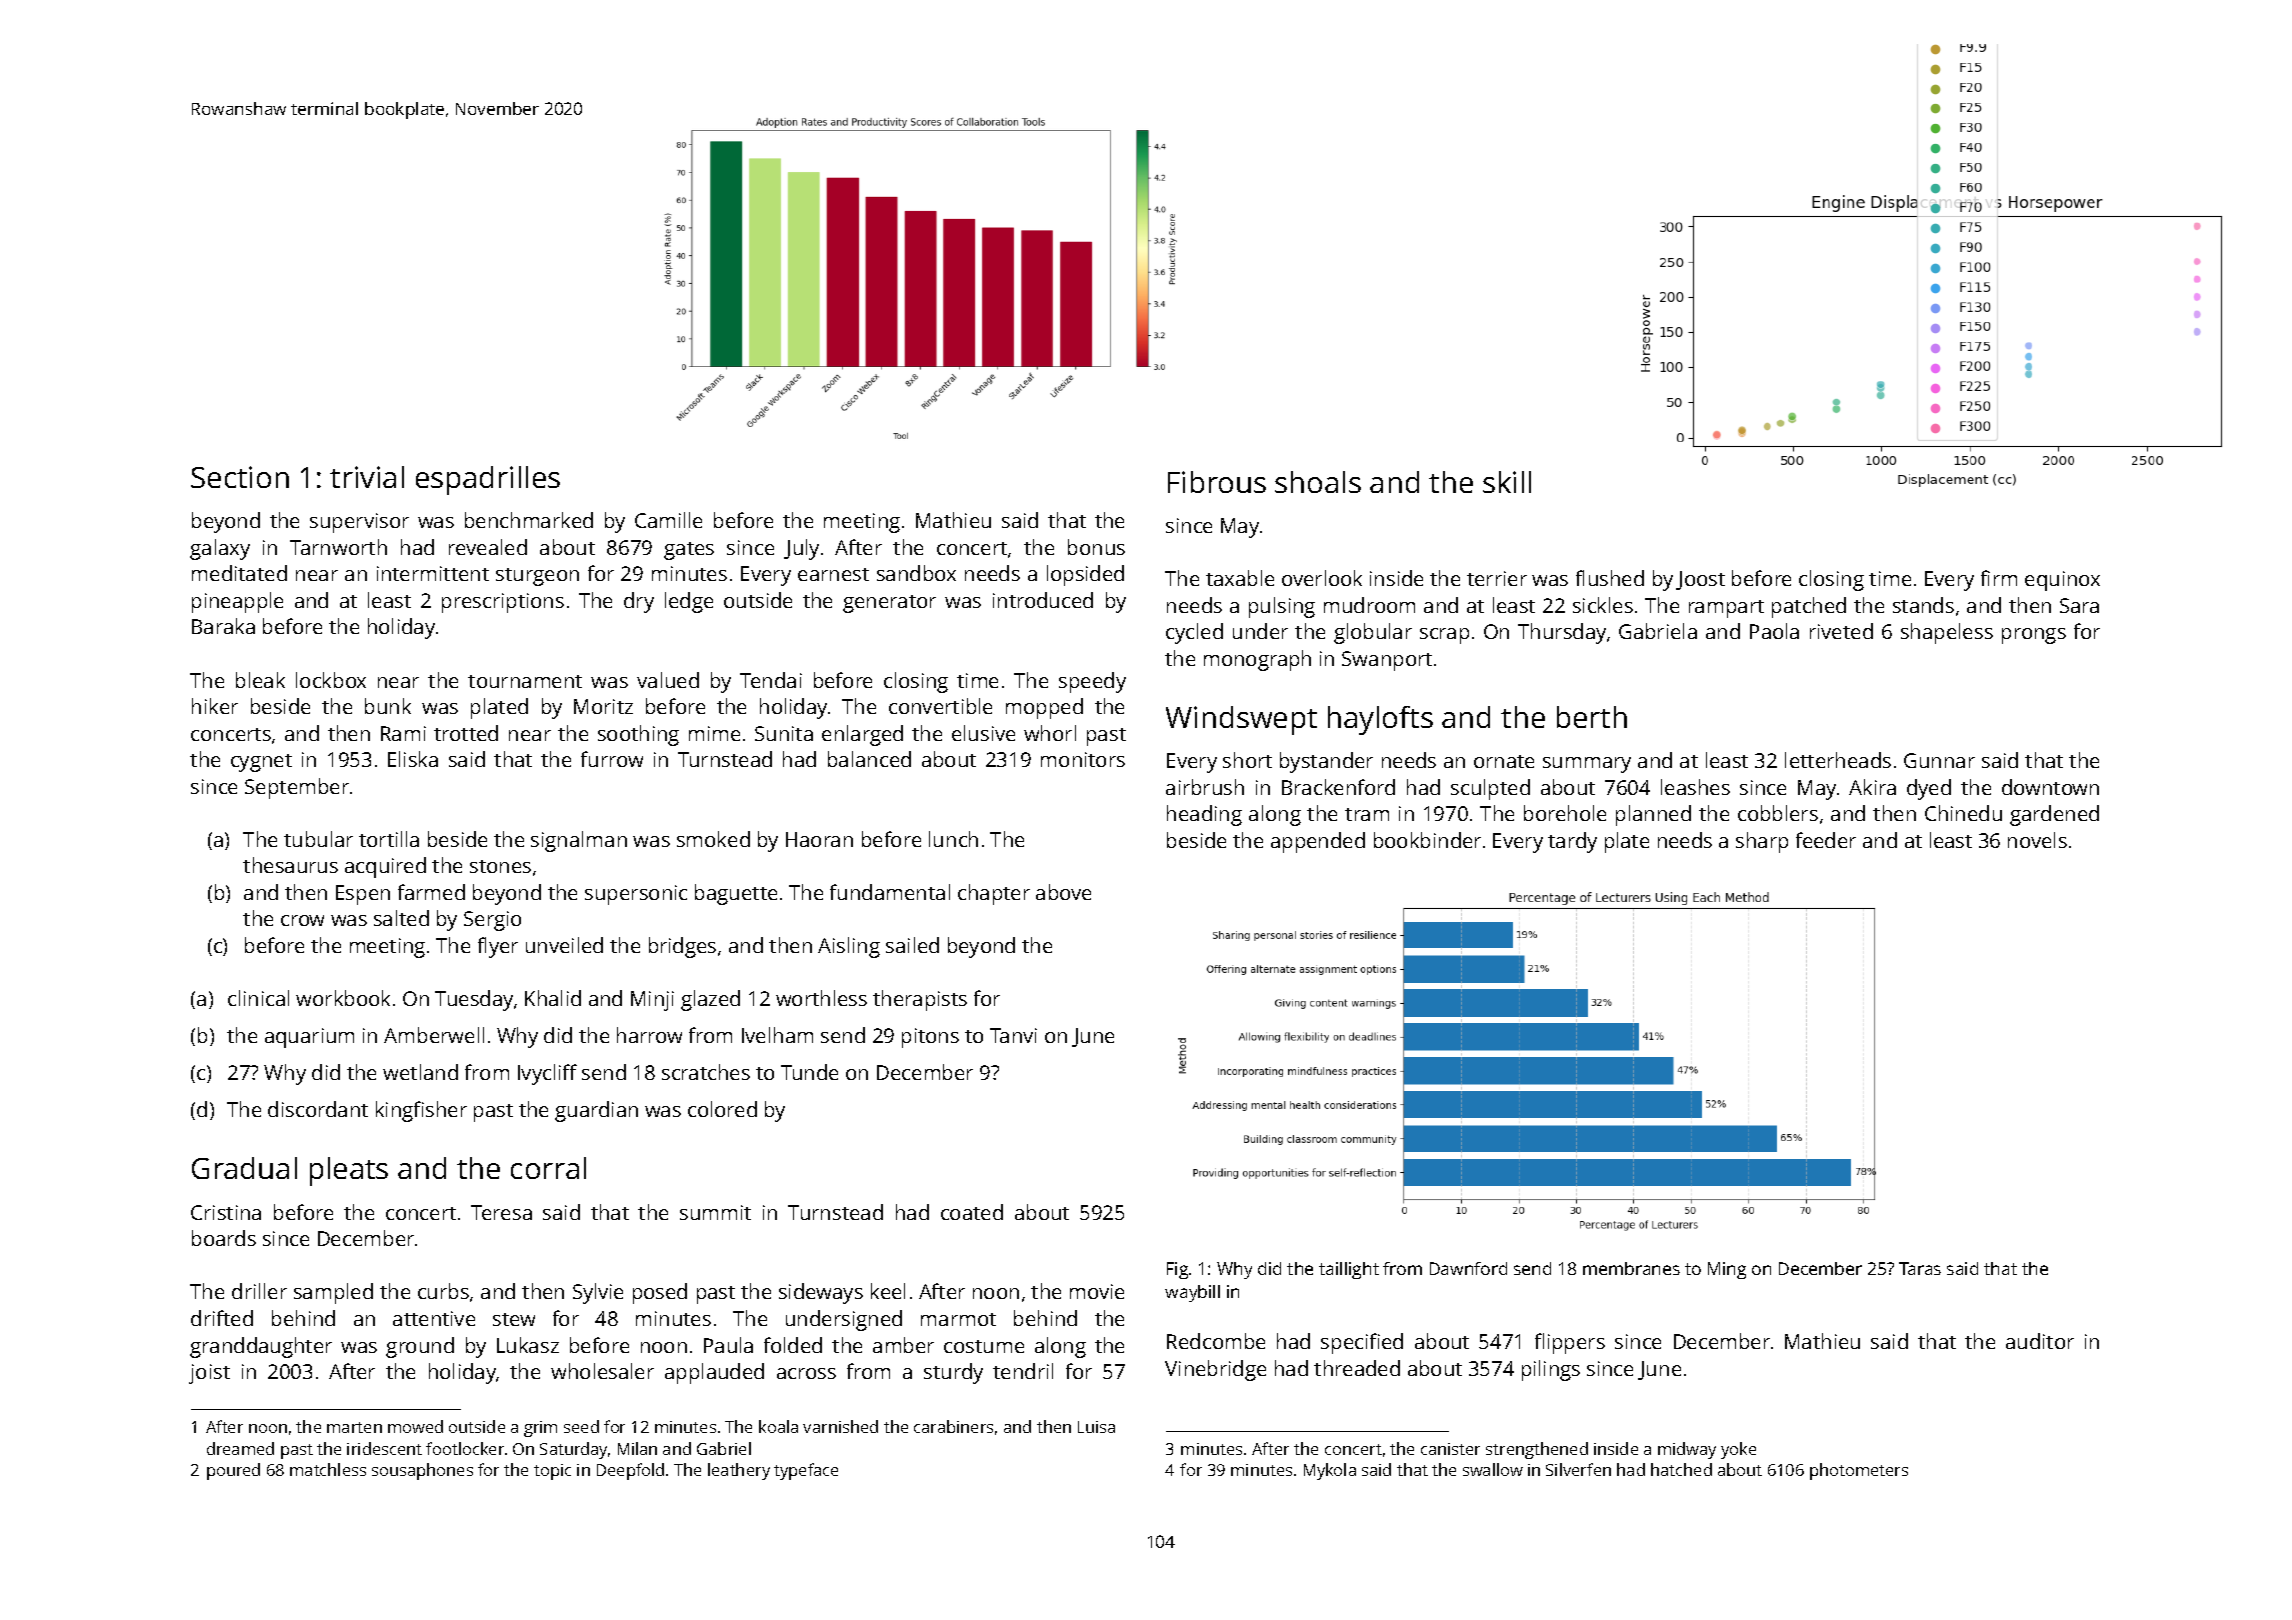 This screenshot has width=2292, height=1620. Describe the element at coordinates (1603, 605) in the screenshot. I see `sickles` at that location.
